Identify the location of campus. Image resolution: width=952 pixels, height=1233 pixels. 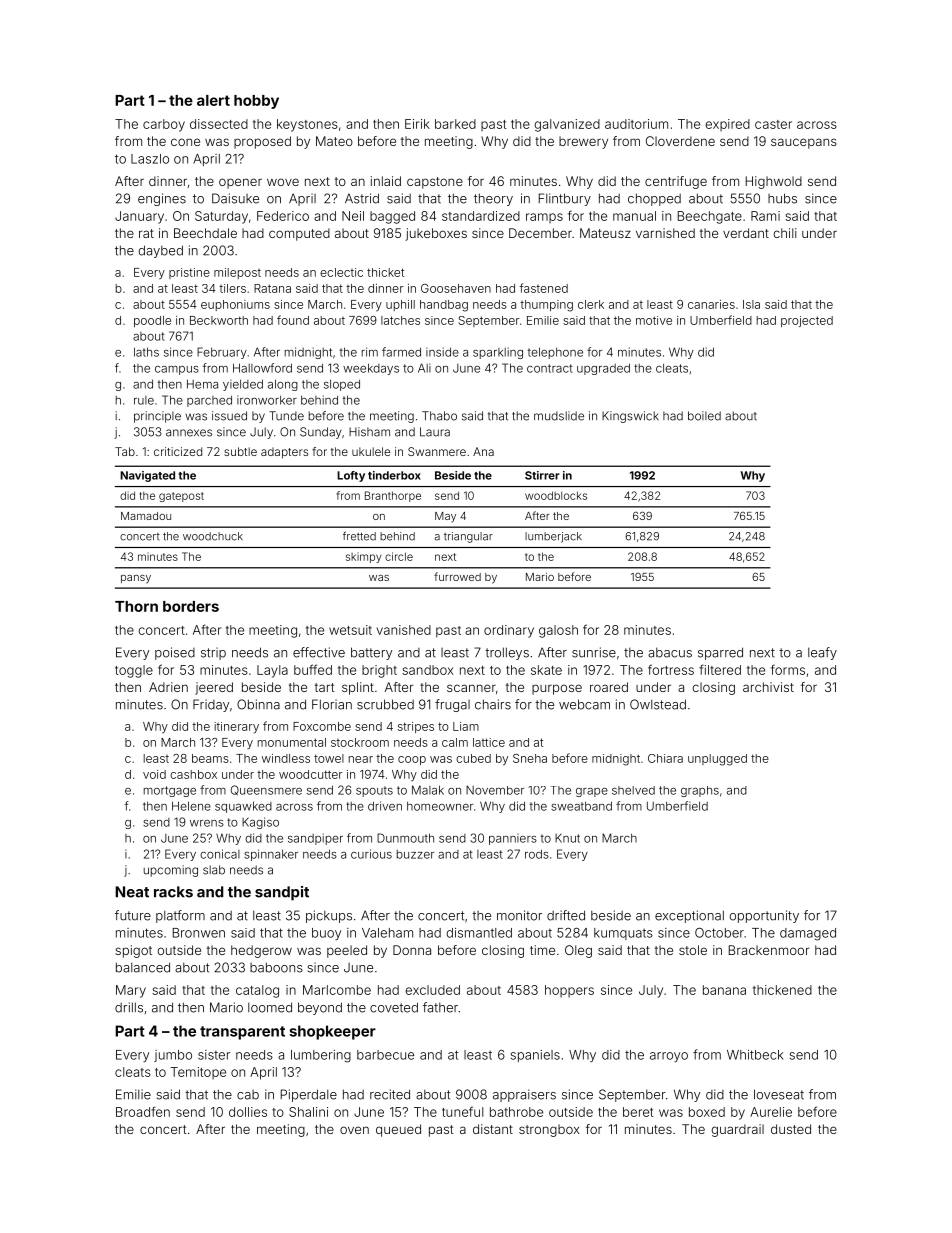
(177, 370).
